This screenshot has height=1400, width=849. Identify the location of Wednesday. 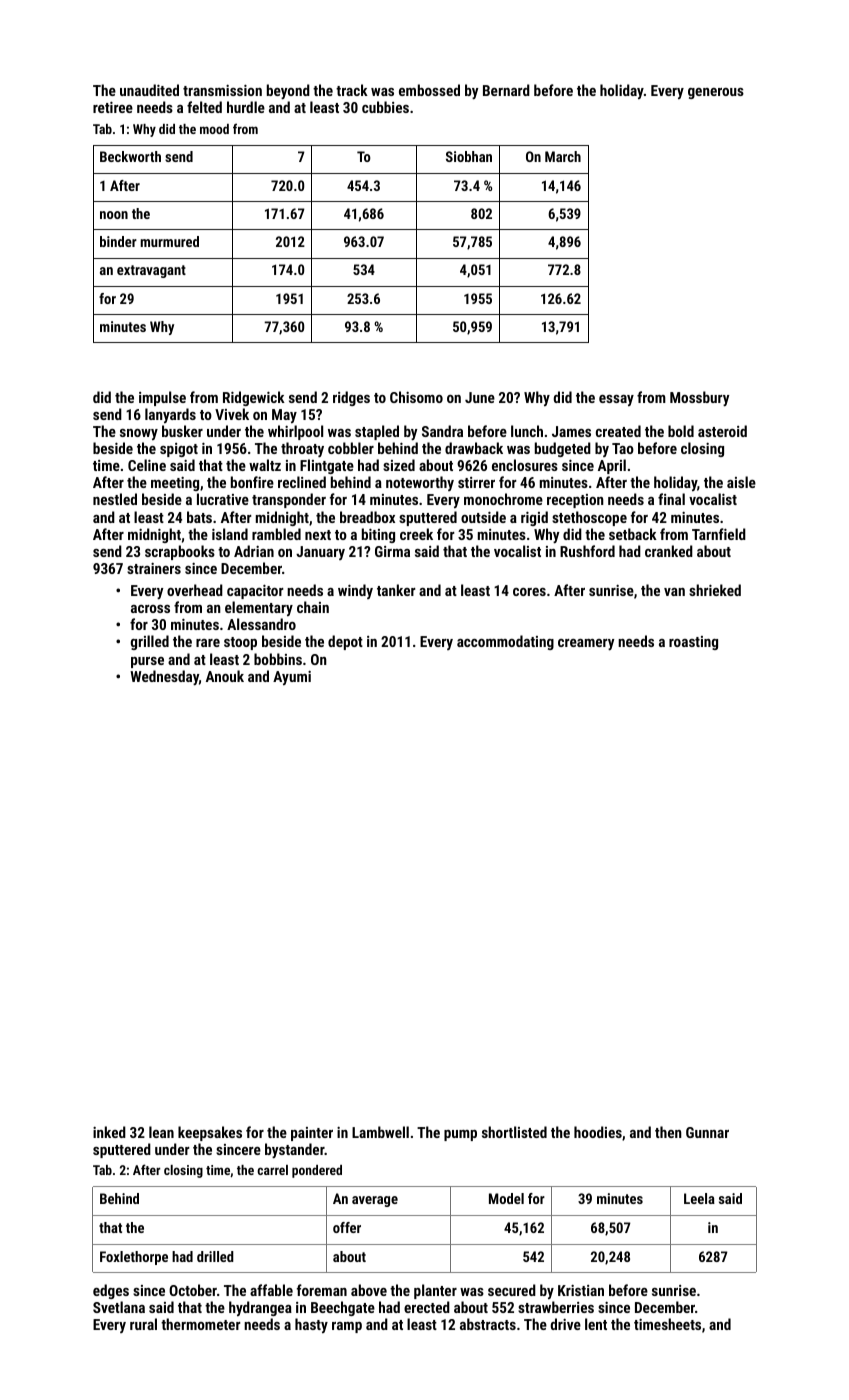
(164, 677).
